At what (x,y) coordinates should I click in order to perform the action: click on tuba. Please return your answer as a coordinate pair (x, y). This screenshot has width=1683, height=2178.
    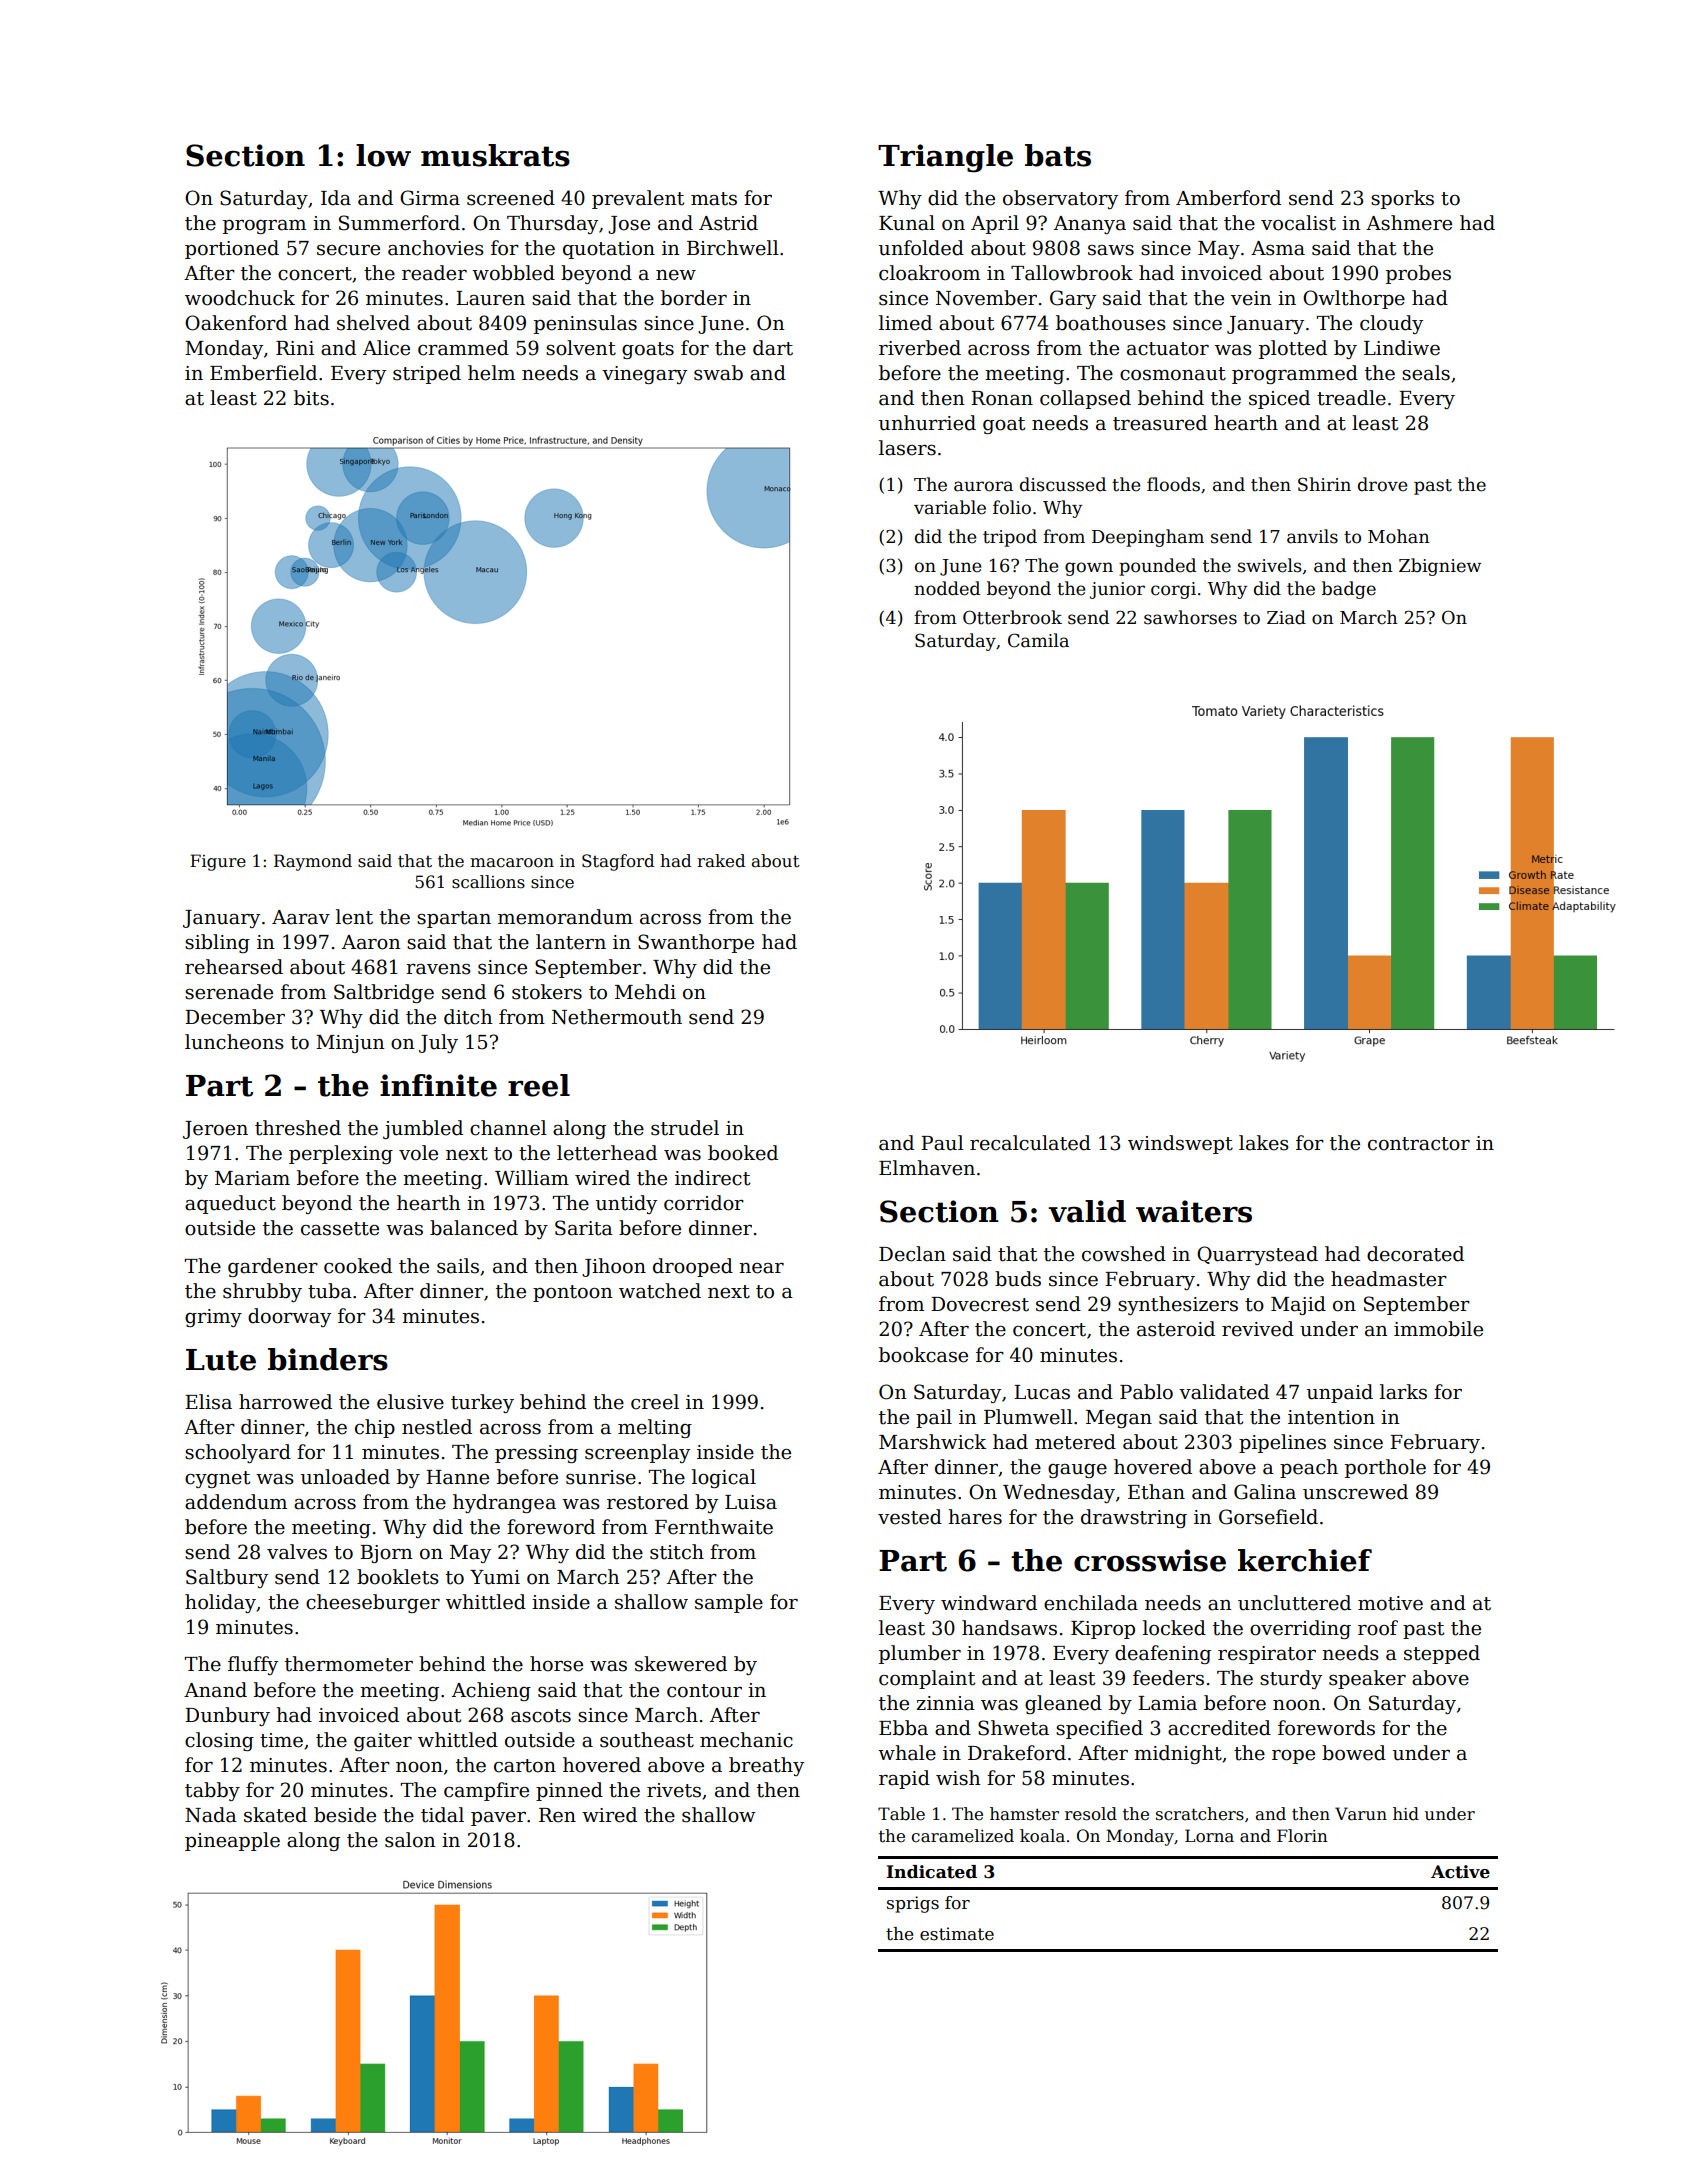
    Looking at the image, I should click on (330, 1291).
